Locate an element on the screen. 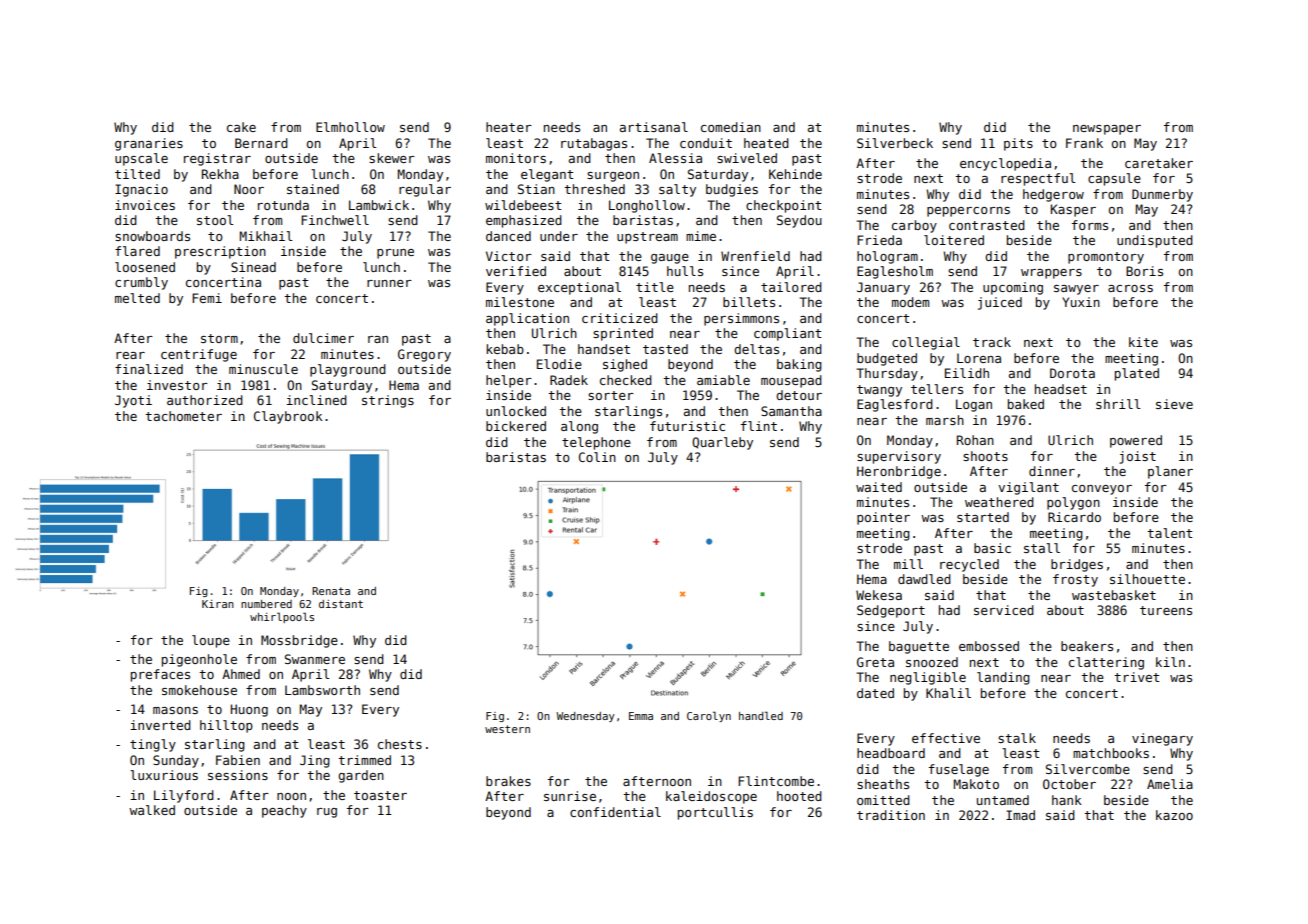 The width and height of the screenshot is (1308, 924). artisanal is located at coordinates (654, 127).
